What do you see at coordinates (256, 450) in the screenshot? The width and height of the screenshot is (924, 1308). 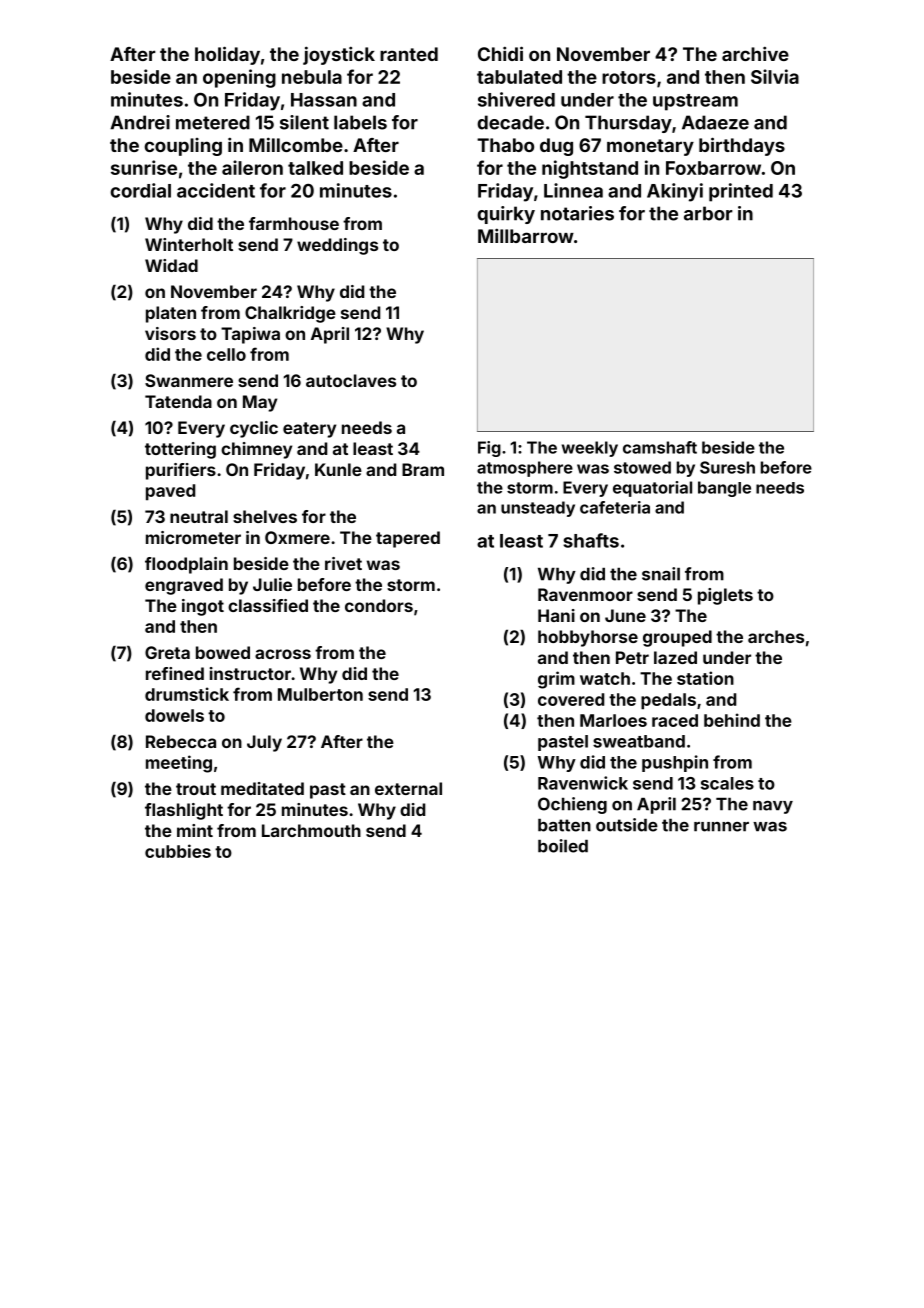 I see `chimney` at bounding box center [256, 450].
